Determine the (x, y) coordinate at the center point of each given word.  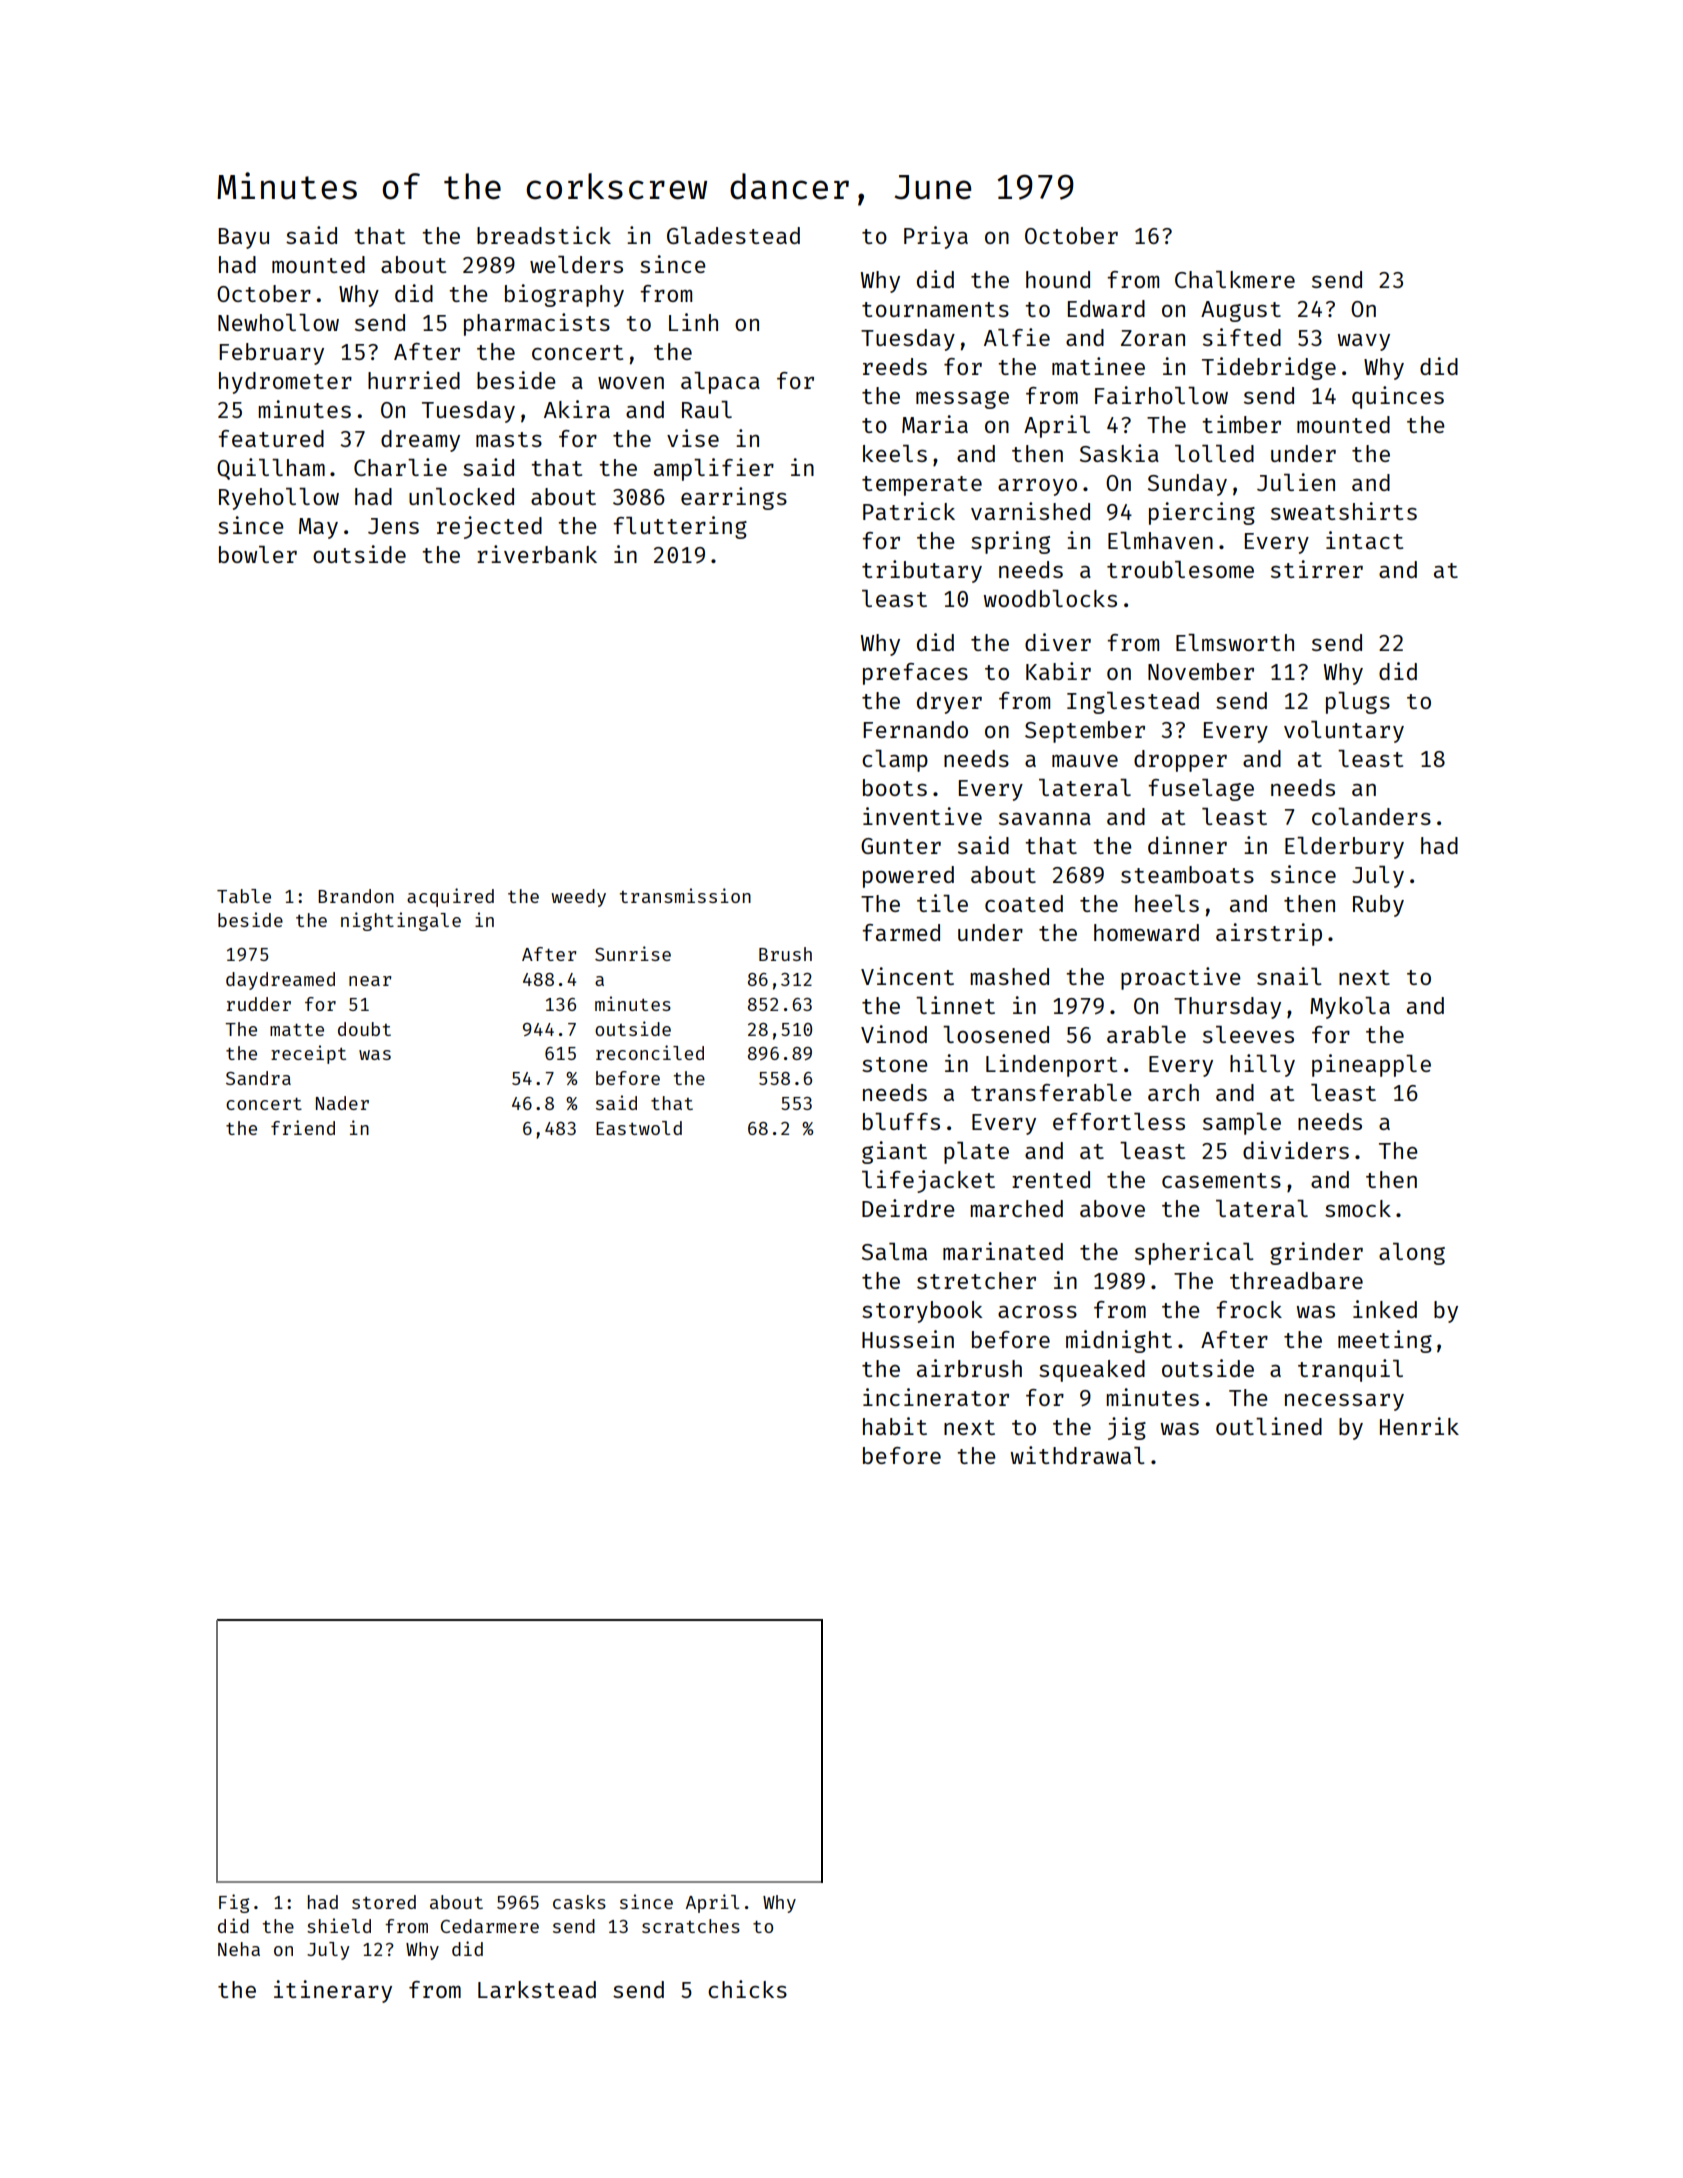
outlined (1269, 1426)
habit (895, 1426)
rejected (489, 527)
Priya (936, 237)
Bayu (243, 238)
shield (339, 1925)
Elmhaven (1160, 540)
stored (384, 1902)
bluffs (901, 1121)
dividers (1296, 1150)
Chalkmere (1235, 279)
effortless (1119, 1121)
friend (303, 1127)
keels (895, 453)
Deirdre (908, 1208)
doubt (364, 1029)
